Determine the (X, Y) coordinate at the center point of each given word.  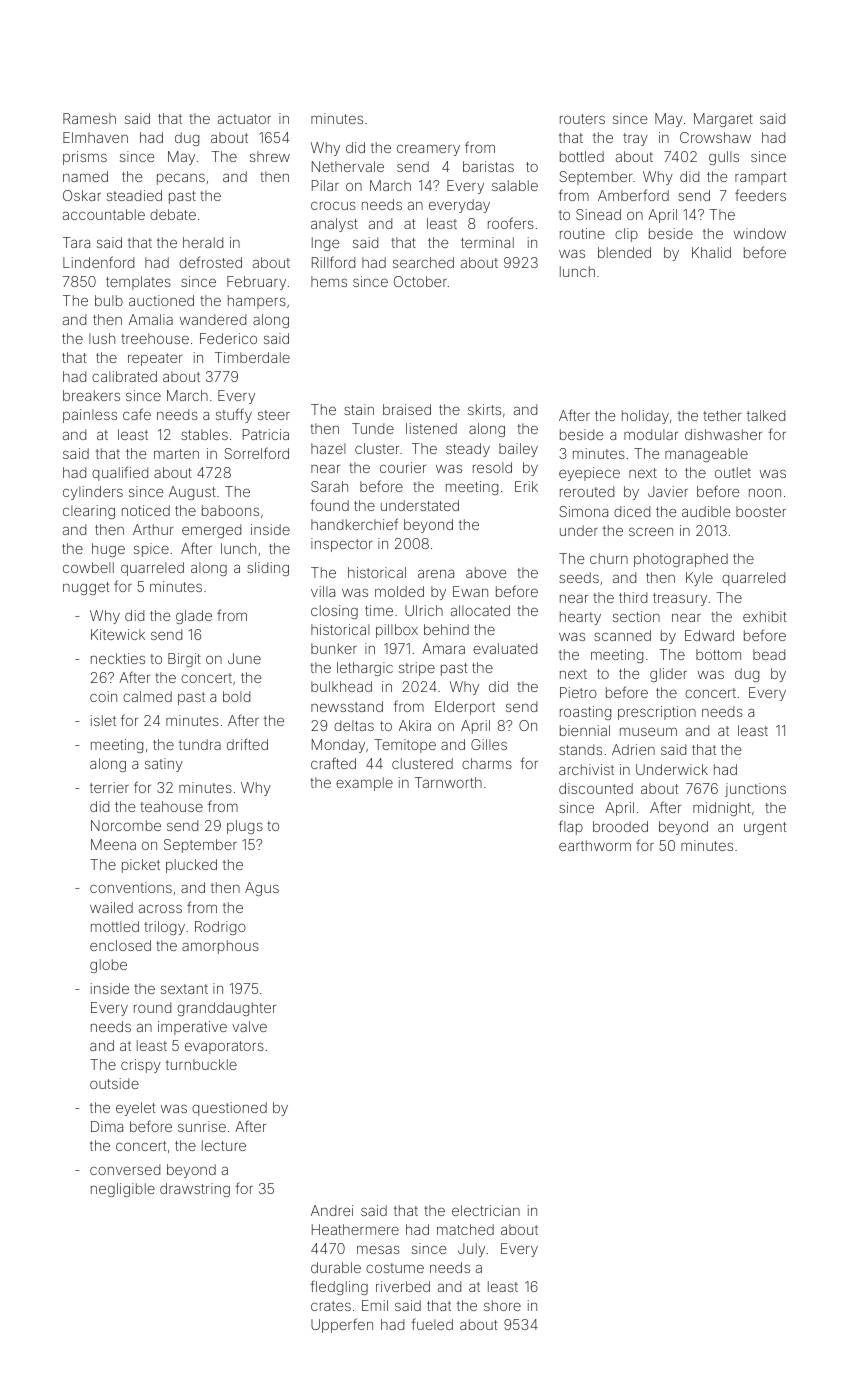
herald (203, 242)
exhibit (764, 616)
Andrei (332, 1210)
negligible (123, 1190)
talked (766, 415)
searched (423, 262)
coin (103, 696)
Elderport (465, 708)
